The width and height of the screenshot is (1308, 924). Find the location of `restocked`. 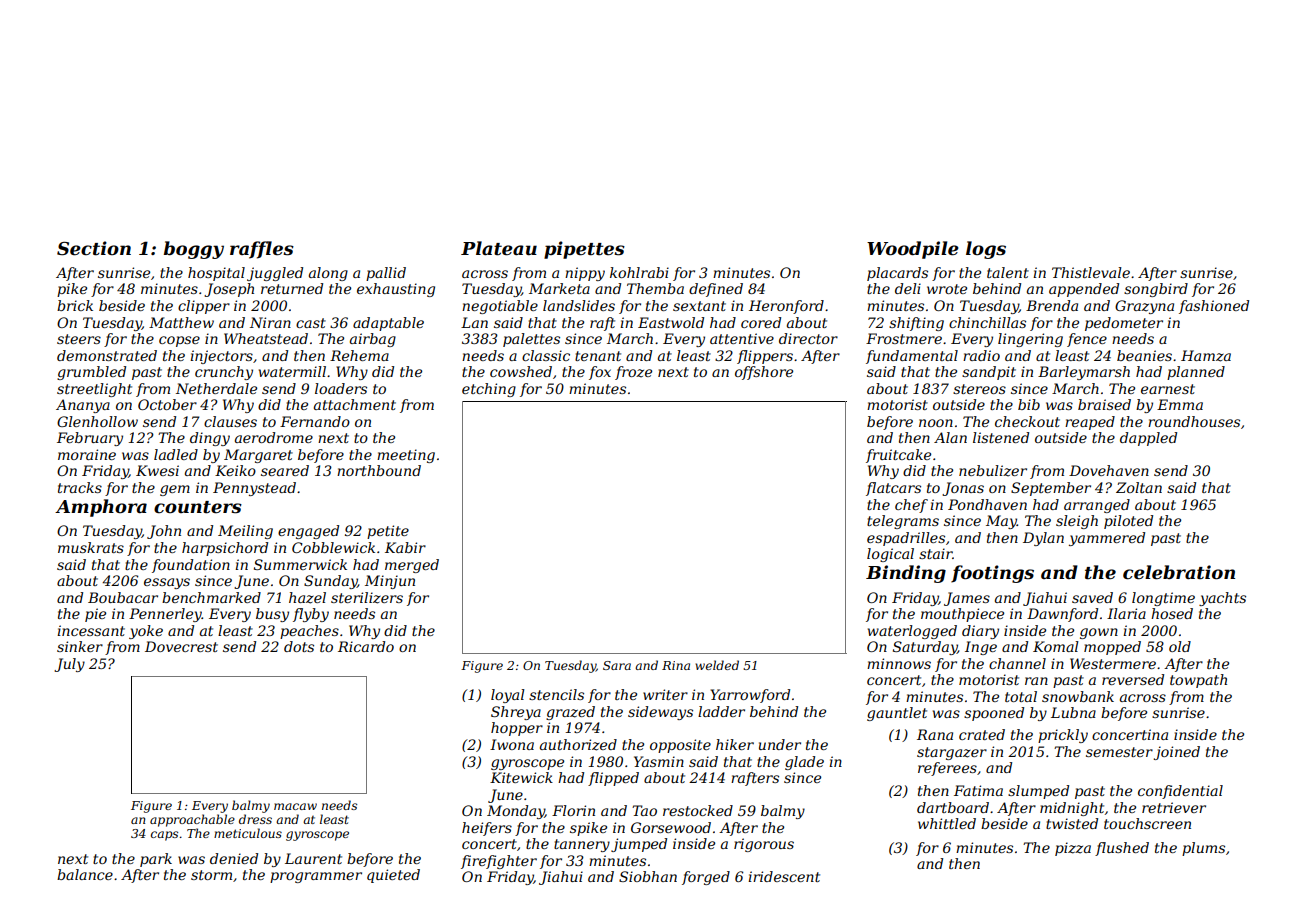

restocked is located at coordinates (698, 810).
